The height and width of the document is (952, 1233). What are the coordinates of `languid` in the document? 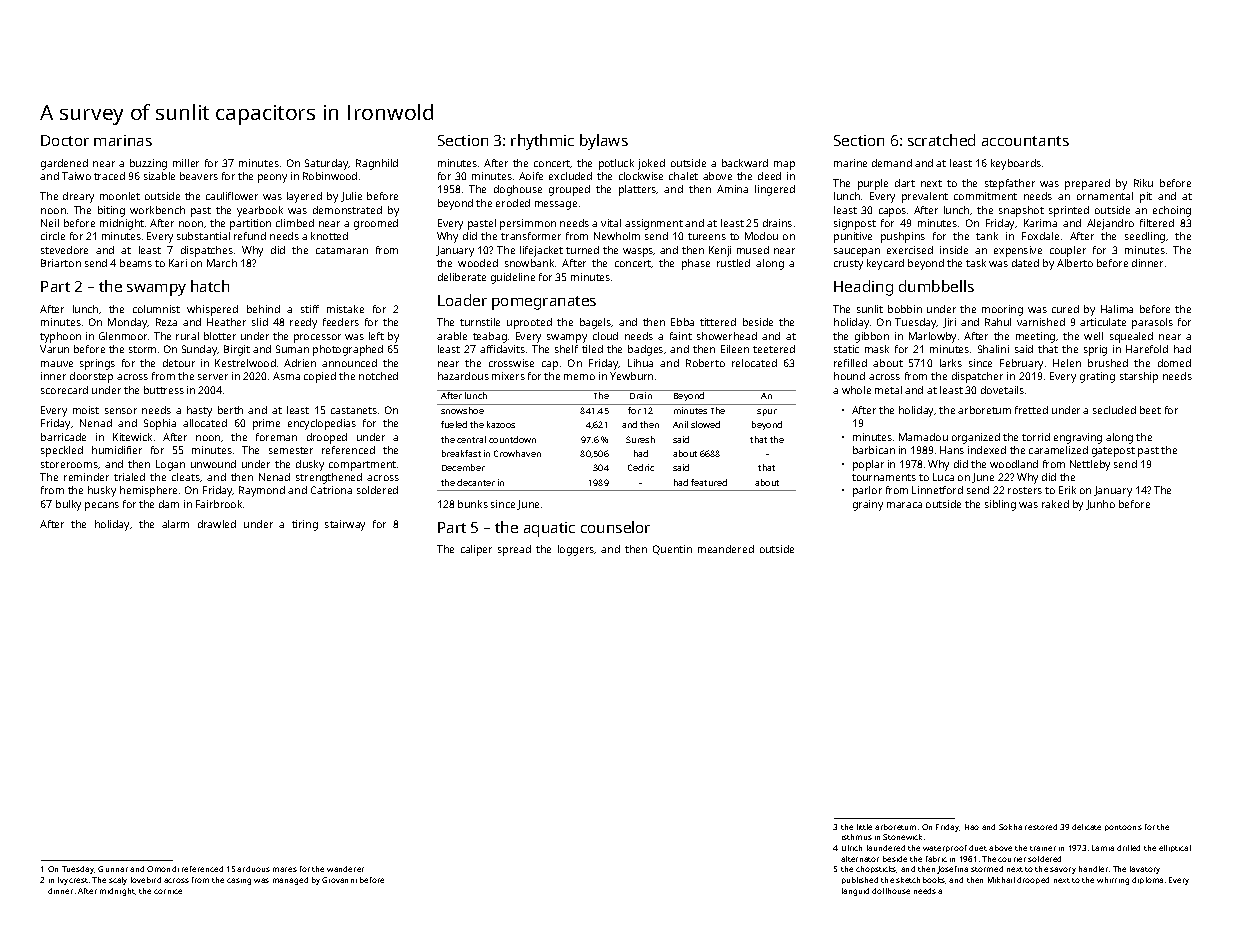 It's located at (855, 892).
